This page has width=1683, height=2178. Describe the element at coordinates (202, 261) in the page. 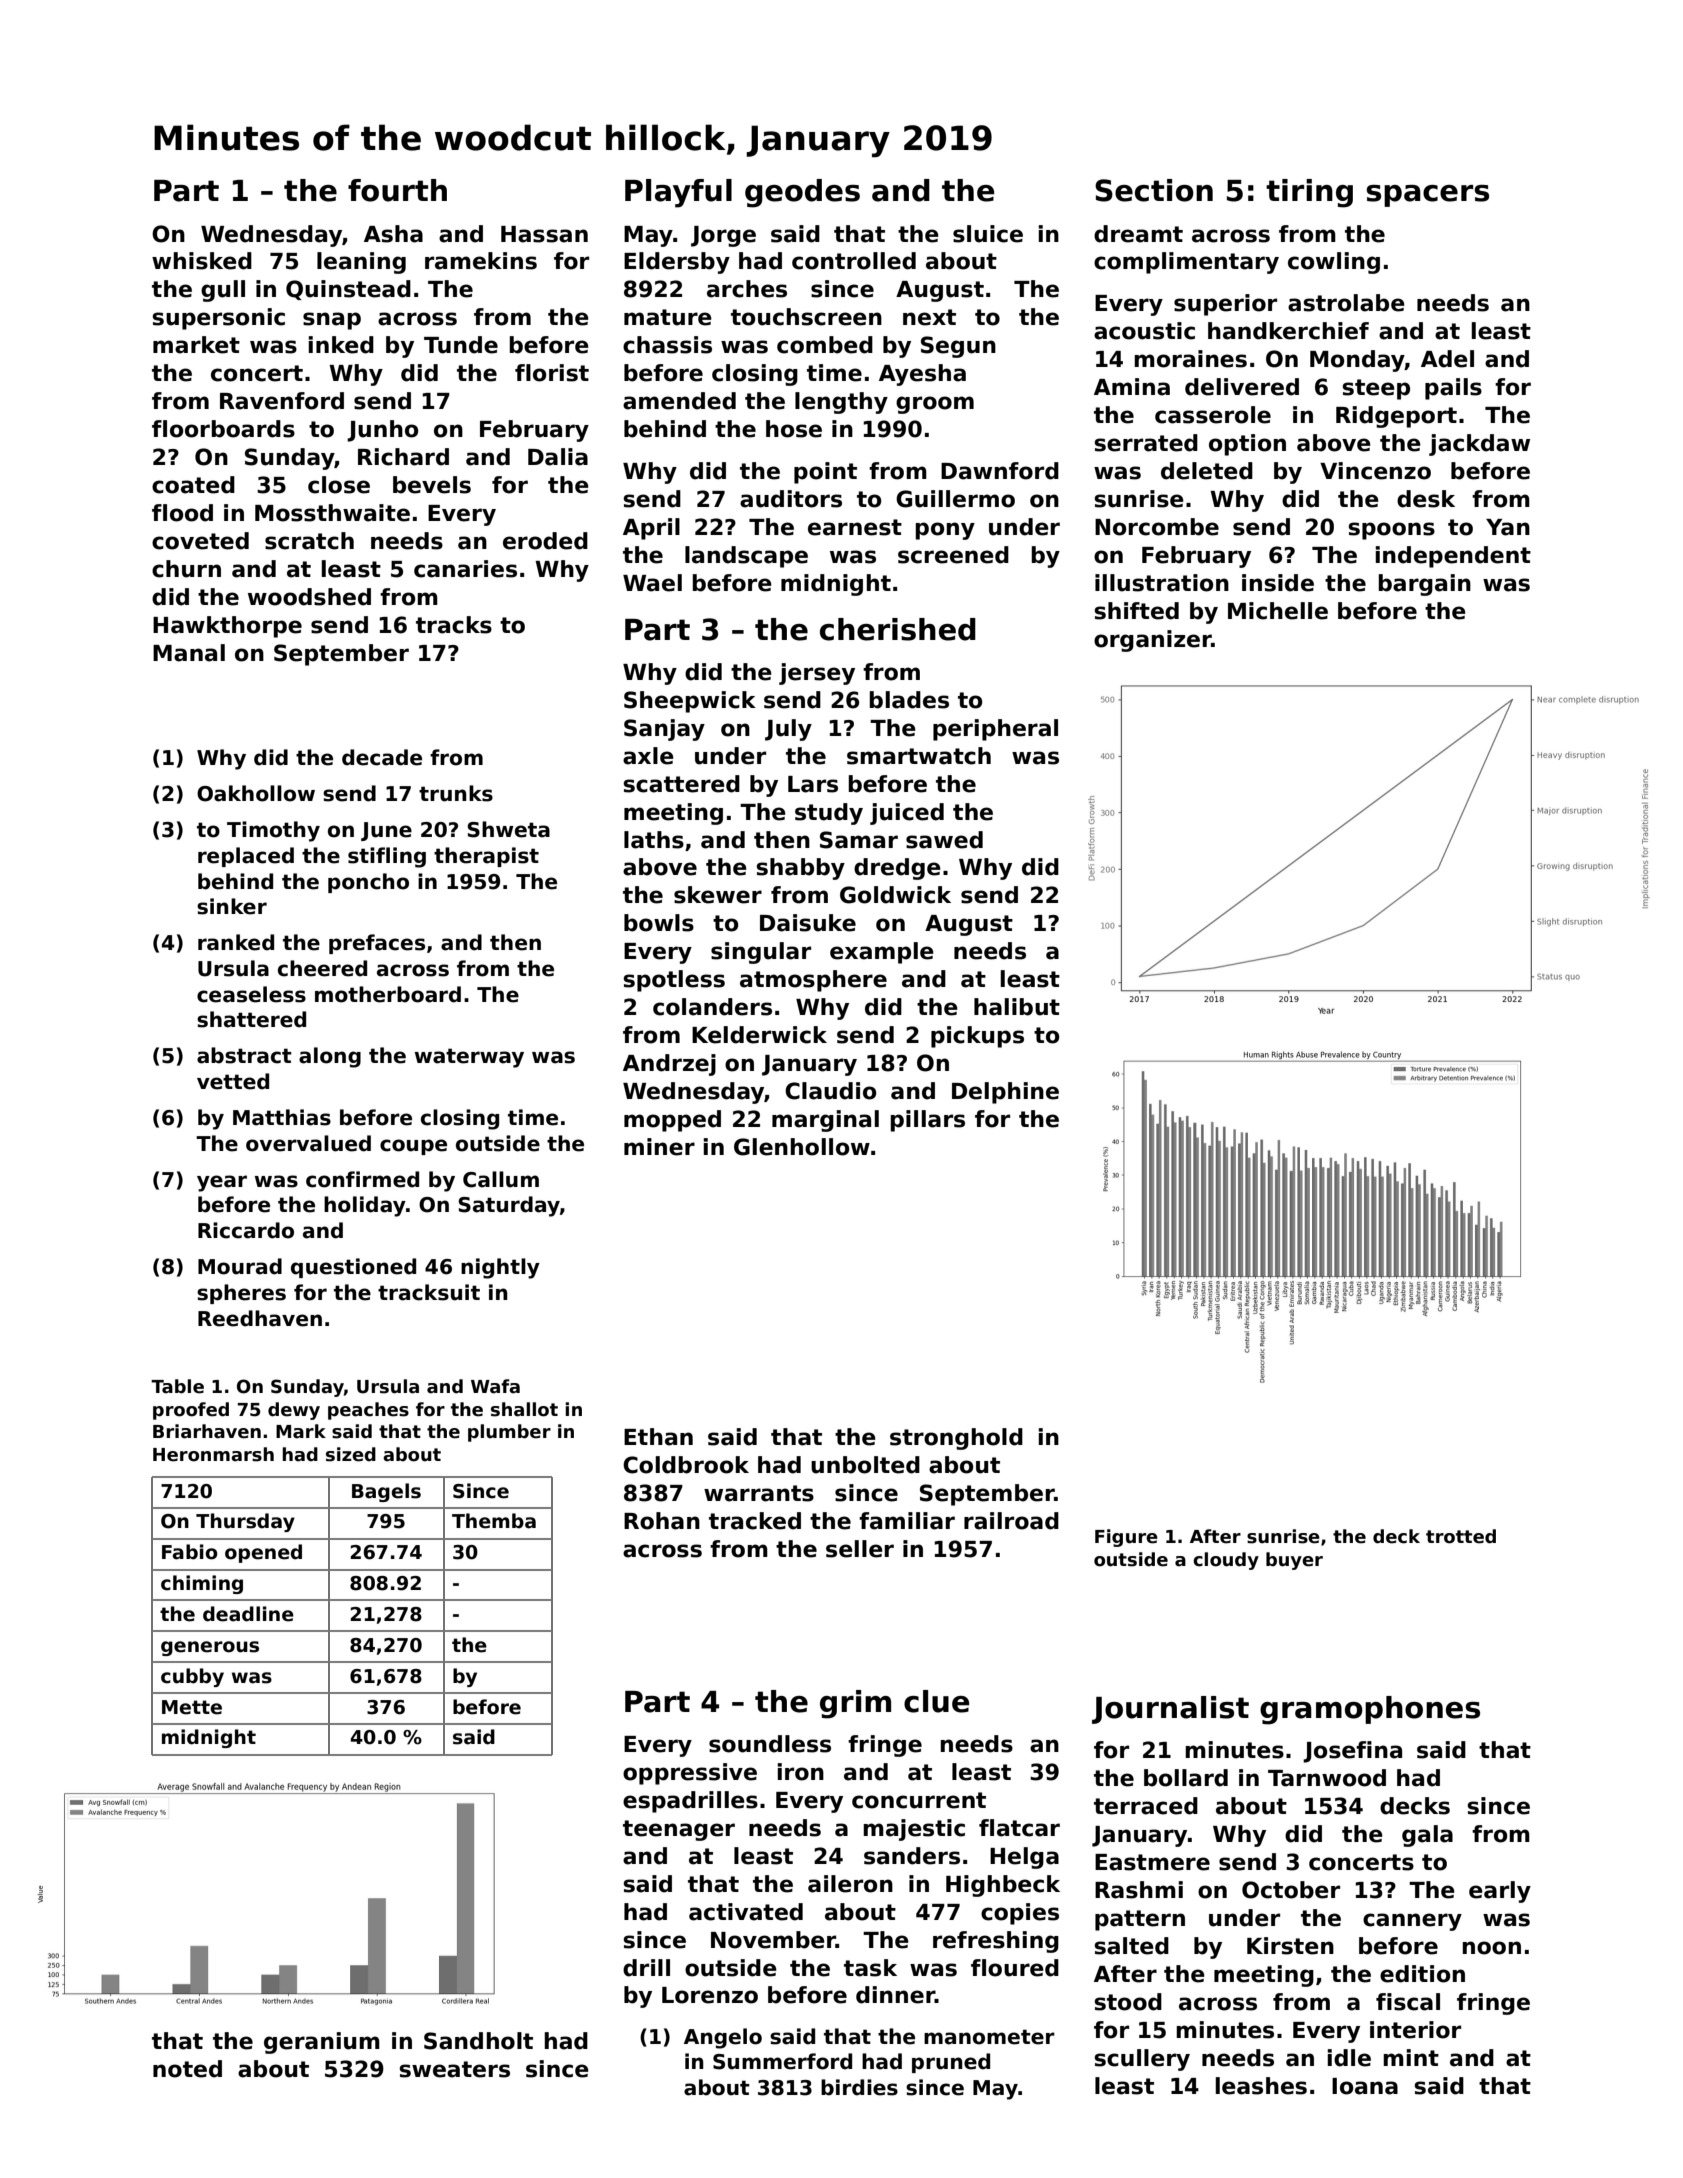

I see `whisked` at that location.
